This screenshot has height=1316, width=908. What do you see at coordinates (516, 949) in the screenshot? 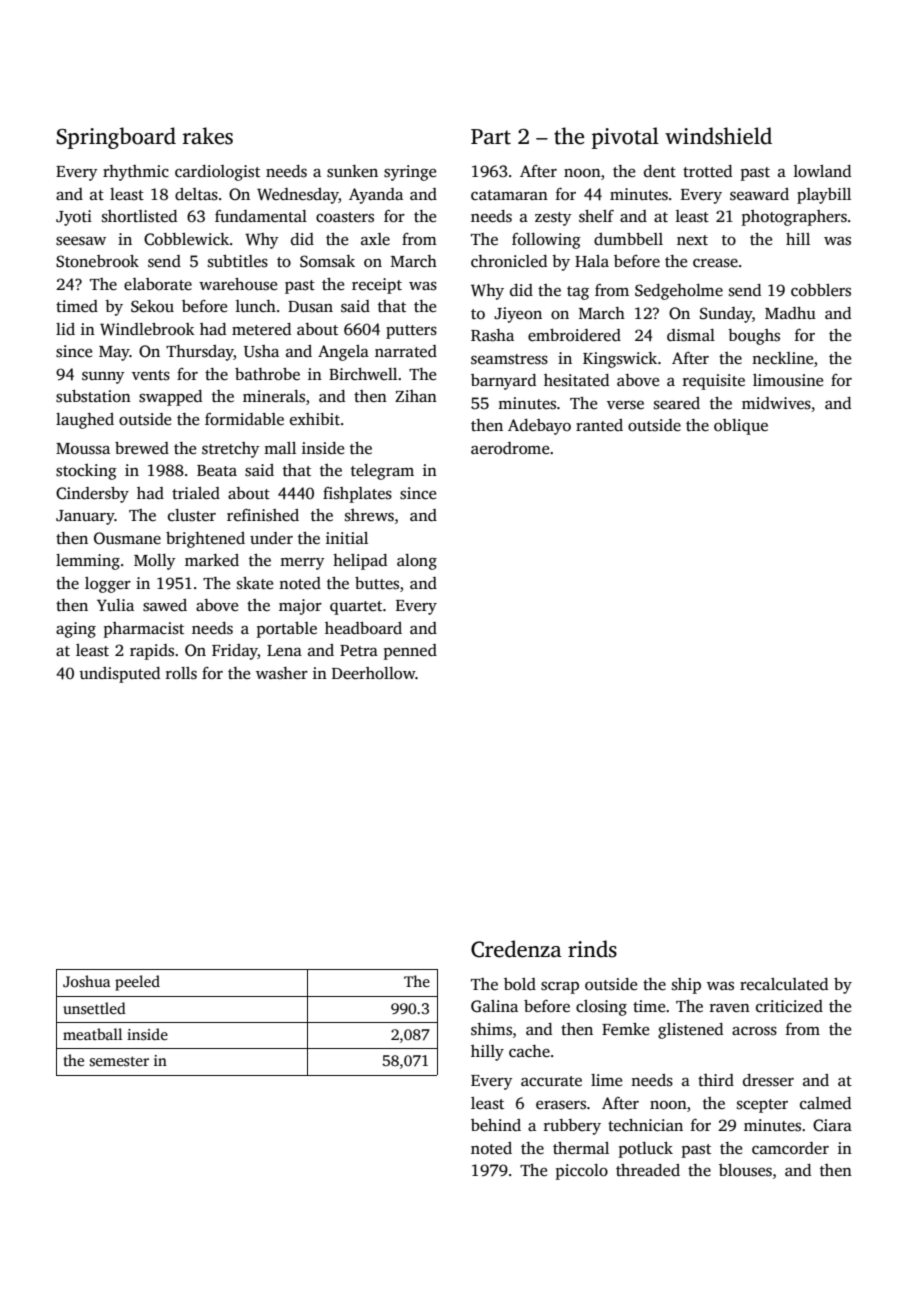
I see `Credenza` at bounding box center [516, 949].
